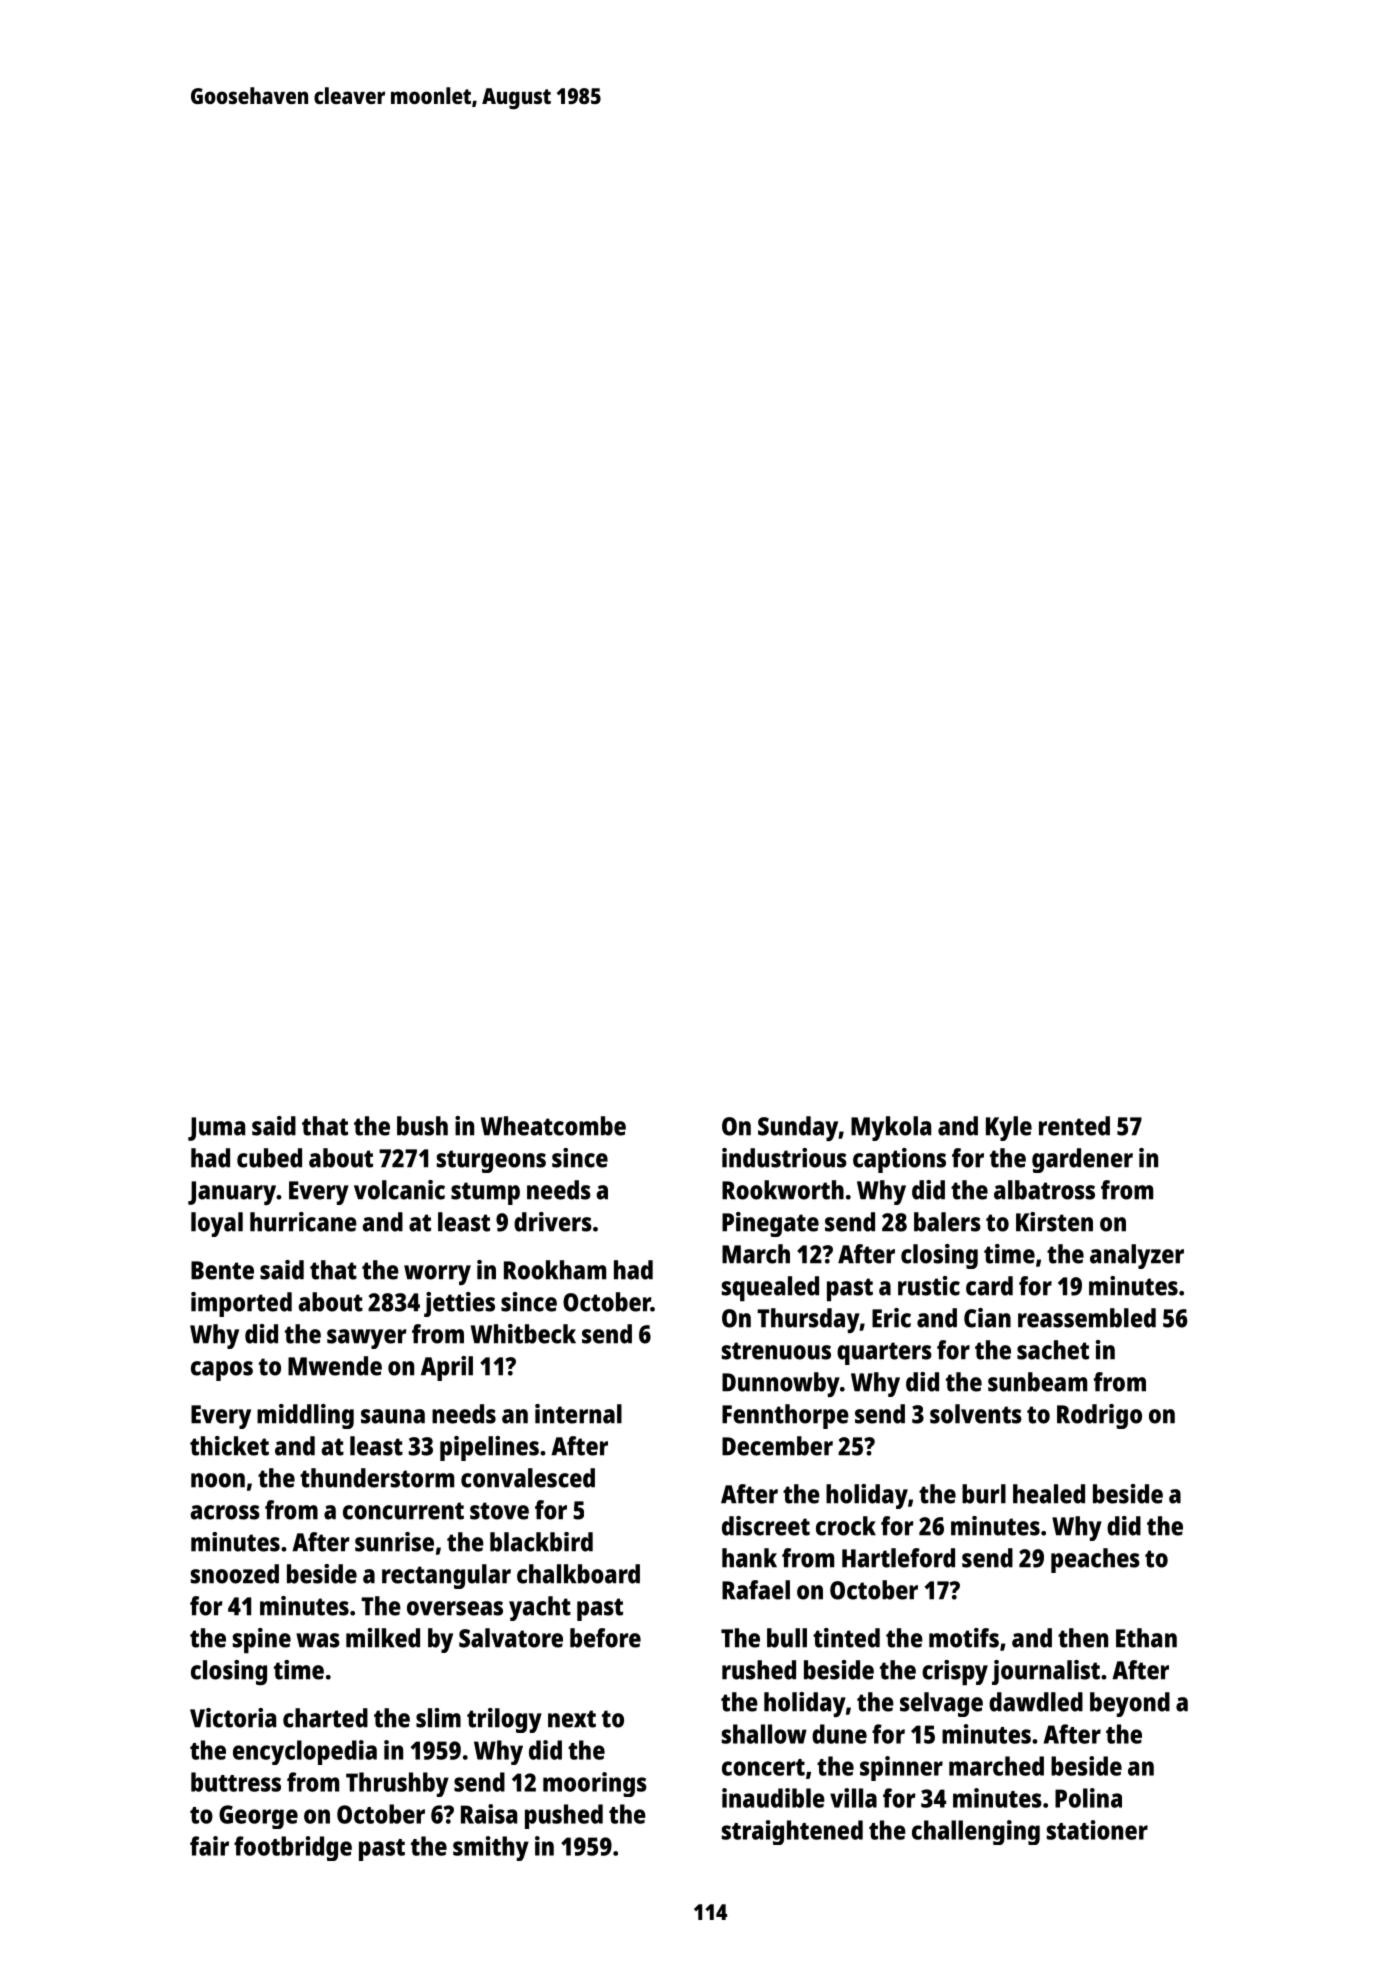 This image has height=1969, width=1386. I want to click on fair, so click(209, 1846).
